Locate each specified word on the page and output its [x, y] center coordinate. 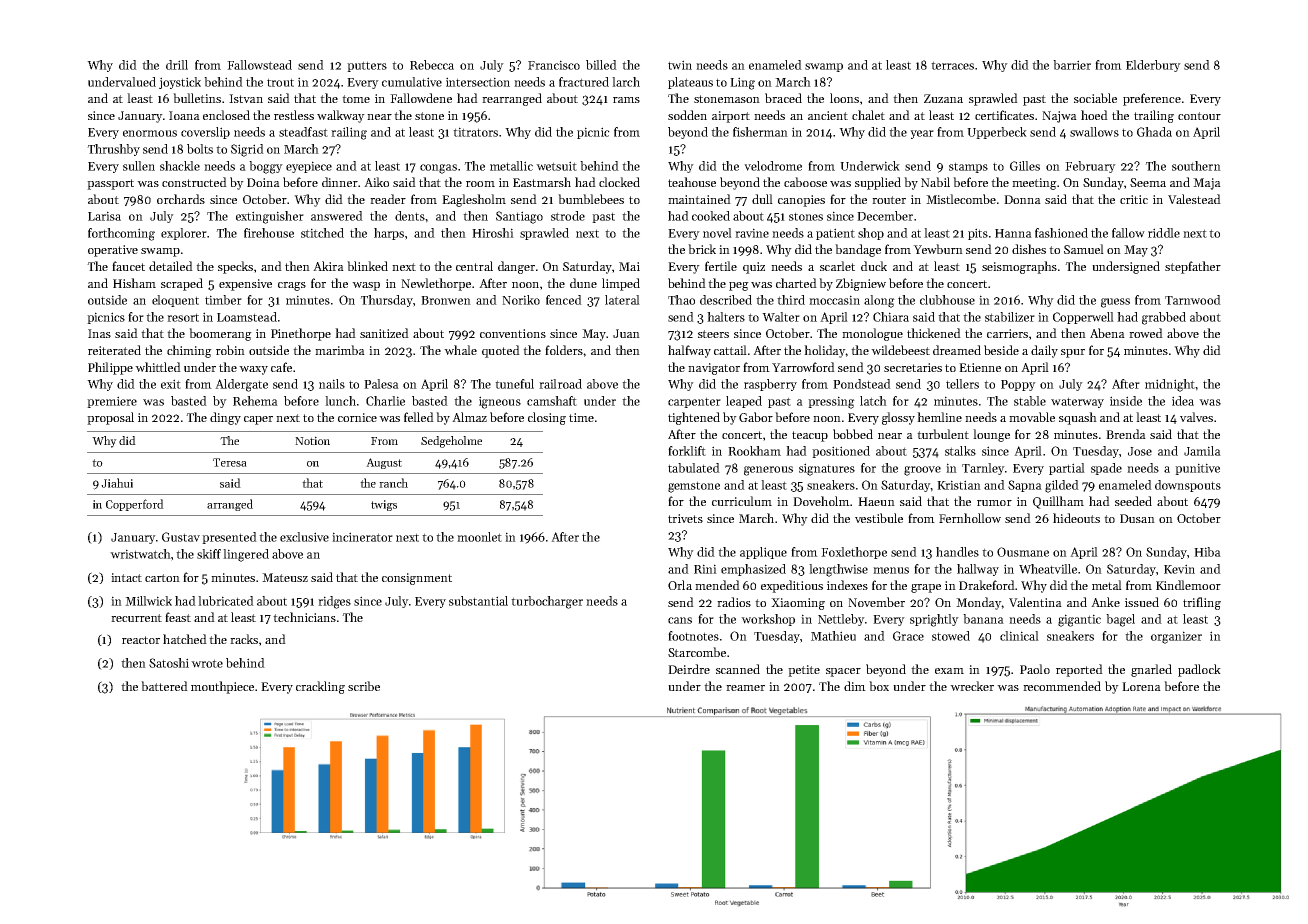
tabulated [694, 468]
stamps [968, 167]
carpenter [694, 402]
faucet [128, 266]
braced [783, 98]
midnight [1170, 385]
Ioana [184, 115]
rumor [994, 503]
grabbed [1164, 318]
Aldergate [241, 385]
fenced [564, 300]
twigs [384, 505]
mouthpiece [222, 687]
